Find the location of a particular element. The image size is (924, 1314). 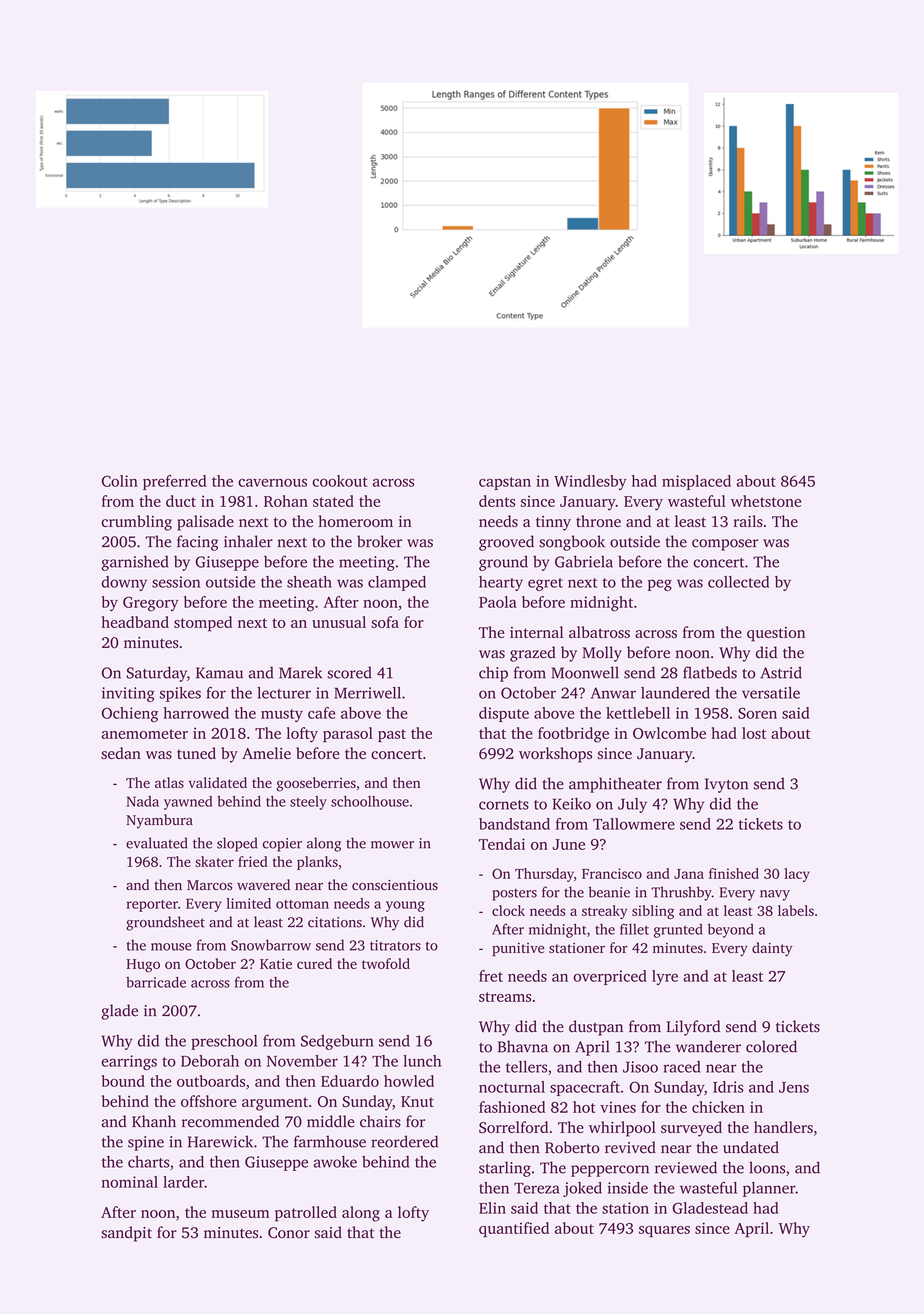

spine is located at coordinates (146, 1143).
